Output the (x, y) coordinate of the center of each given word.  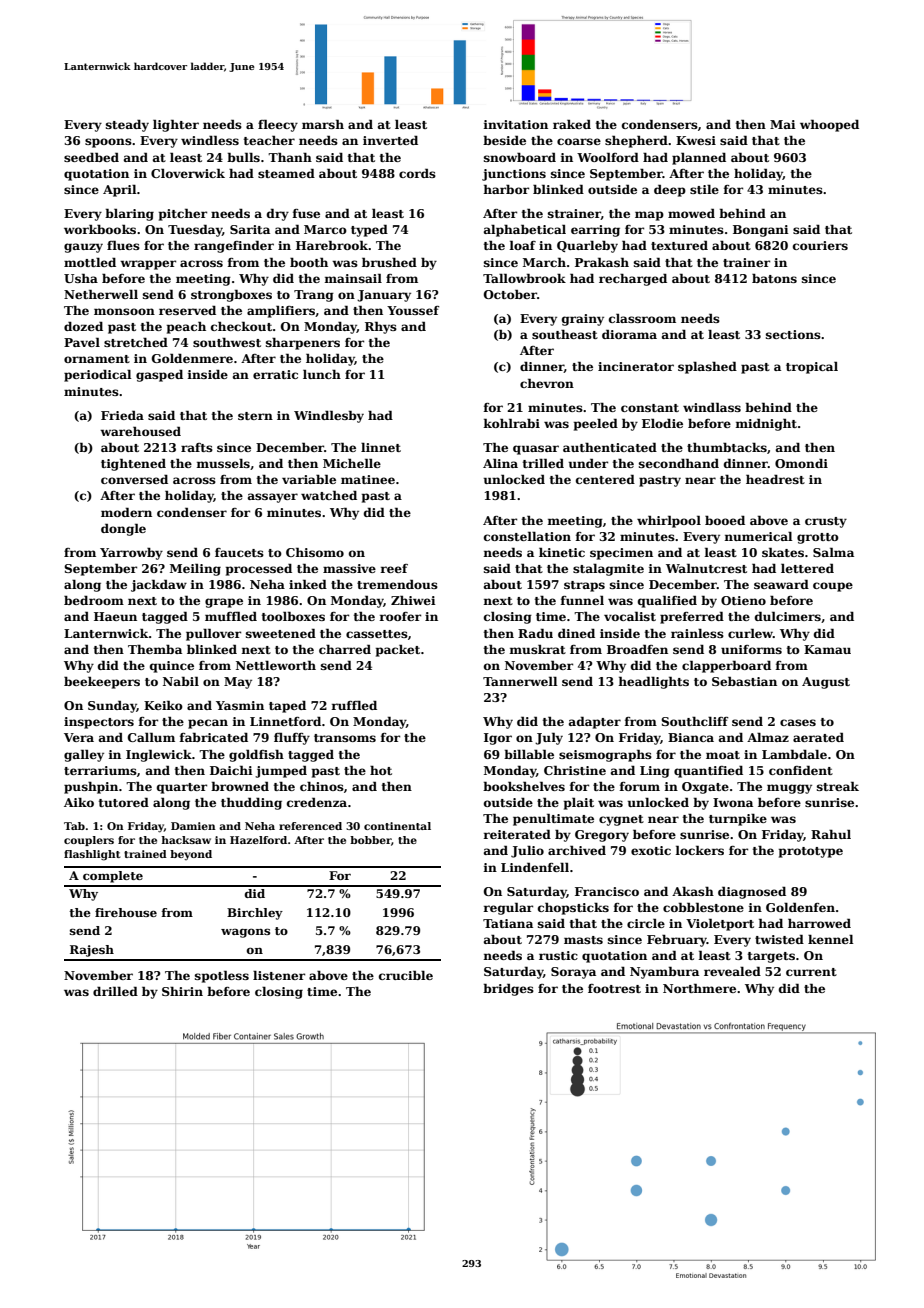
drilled (115, 991)
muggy (789, 789)
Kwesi (696, 140)
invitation (515, 124)
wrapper (148, 265)
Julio (527, 852)
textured (679, 245)
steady (127, 125)
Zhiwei (413, 600)
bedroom (94, 600)
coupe (833, 587)
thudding (251, 803)
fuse (306, 213)
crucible (406, 975)
